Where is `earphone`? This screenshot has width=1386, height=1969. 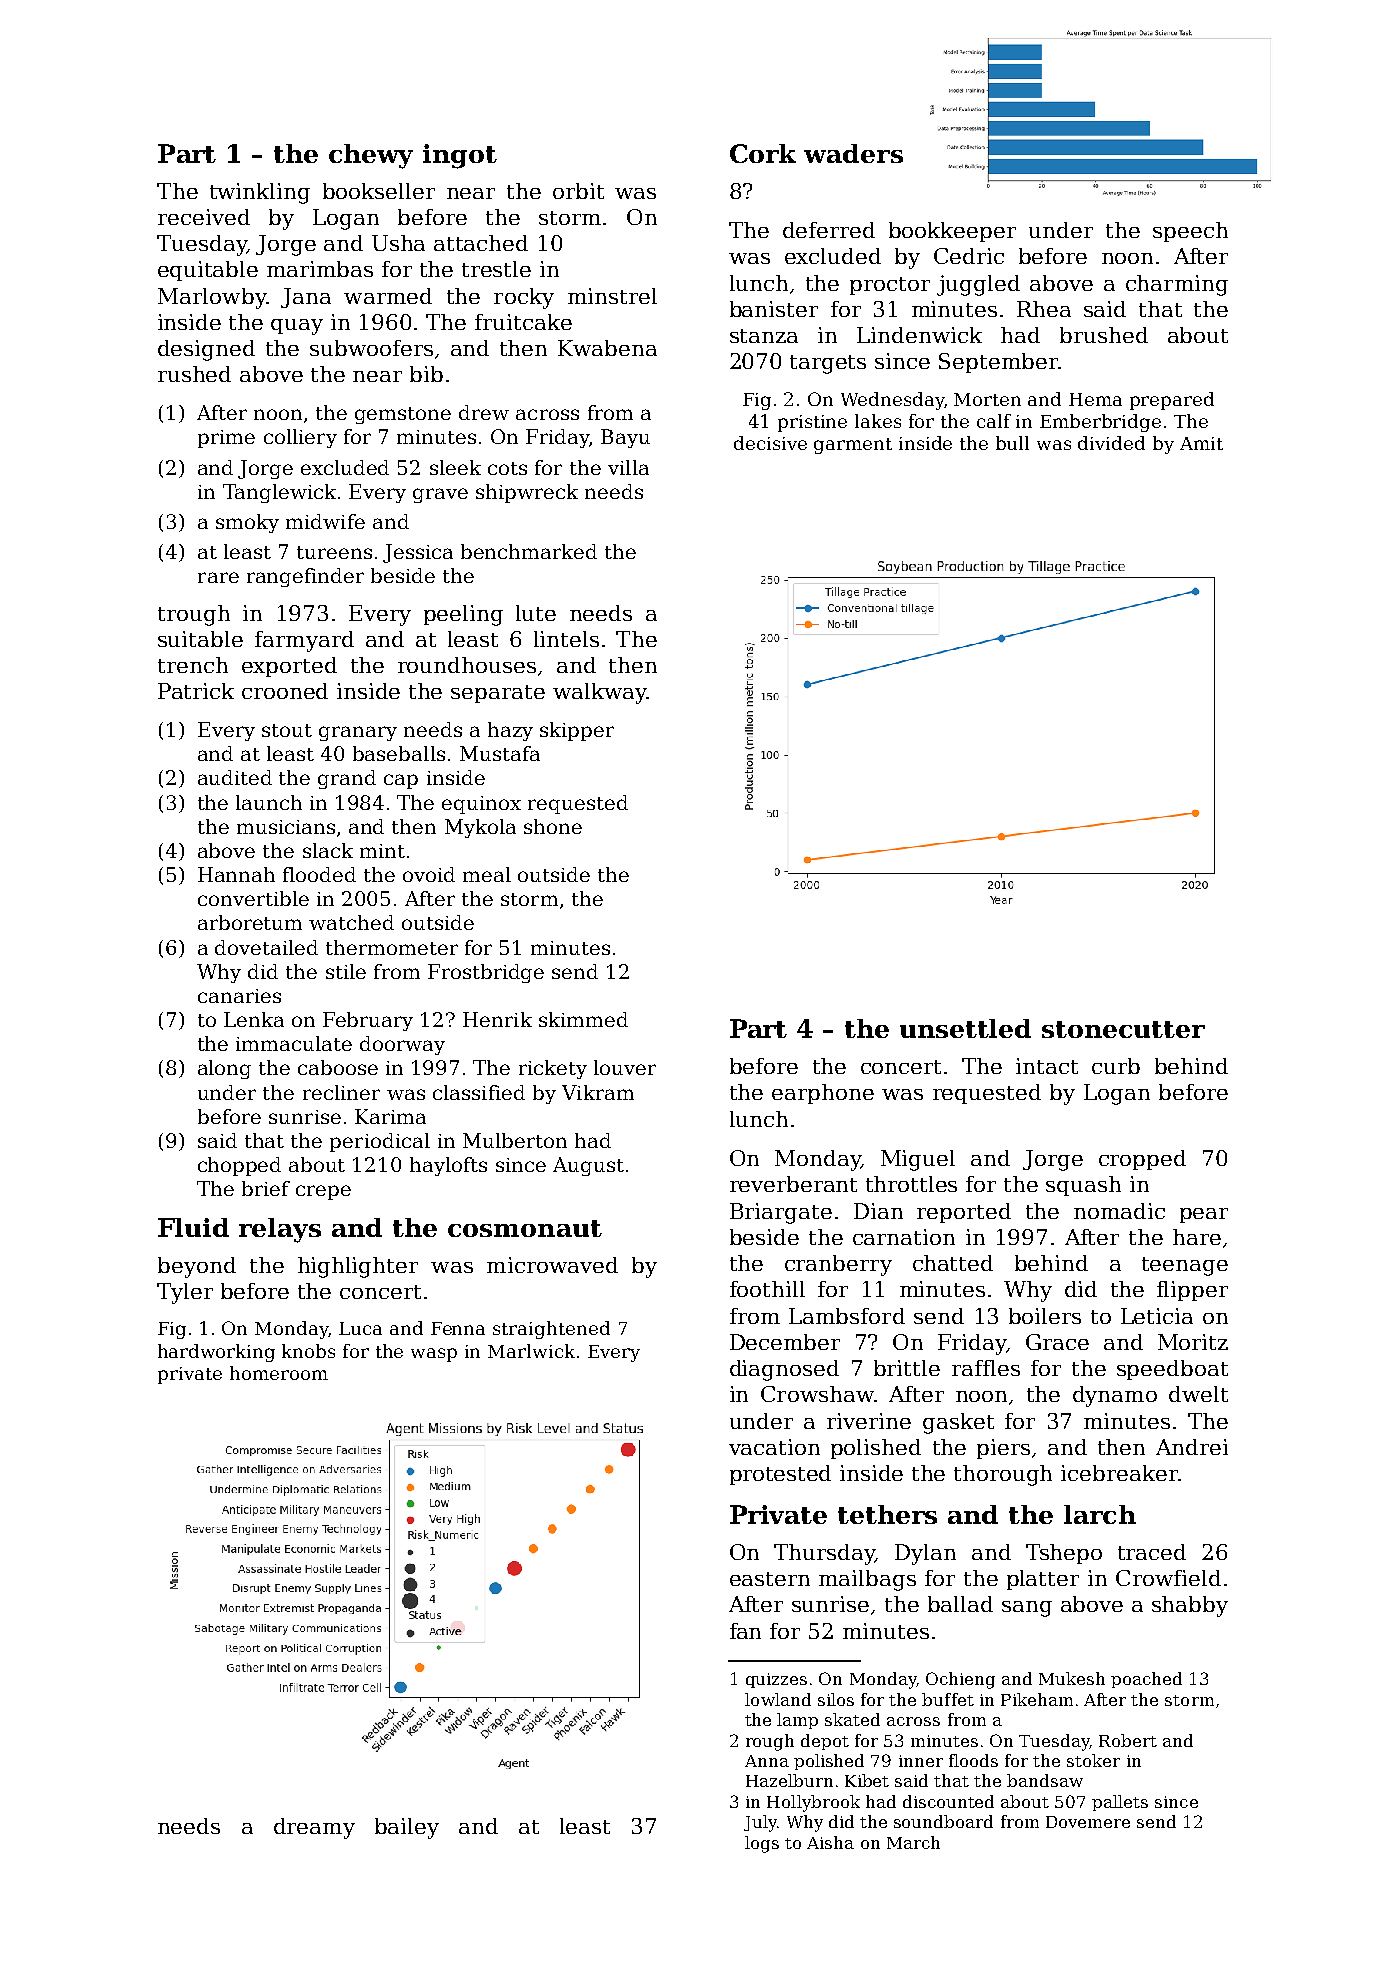
earphone is located at coordinates (823, 1094).
